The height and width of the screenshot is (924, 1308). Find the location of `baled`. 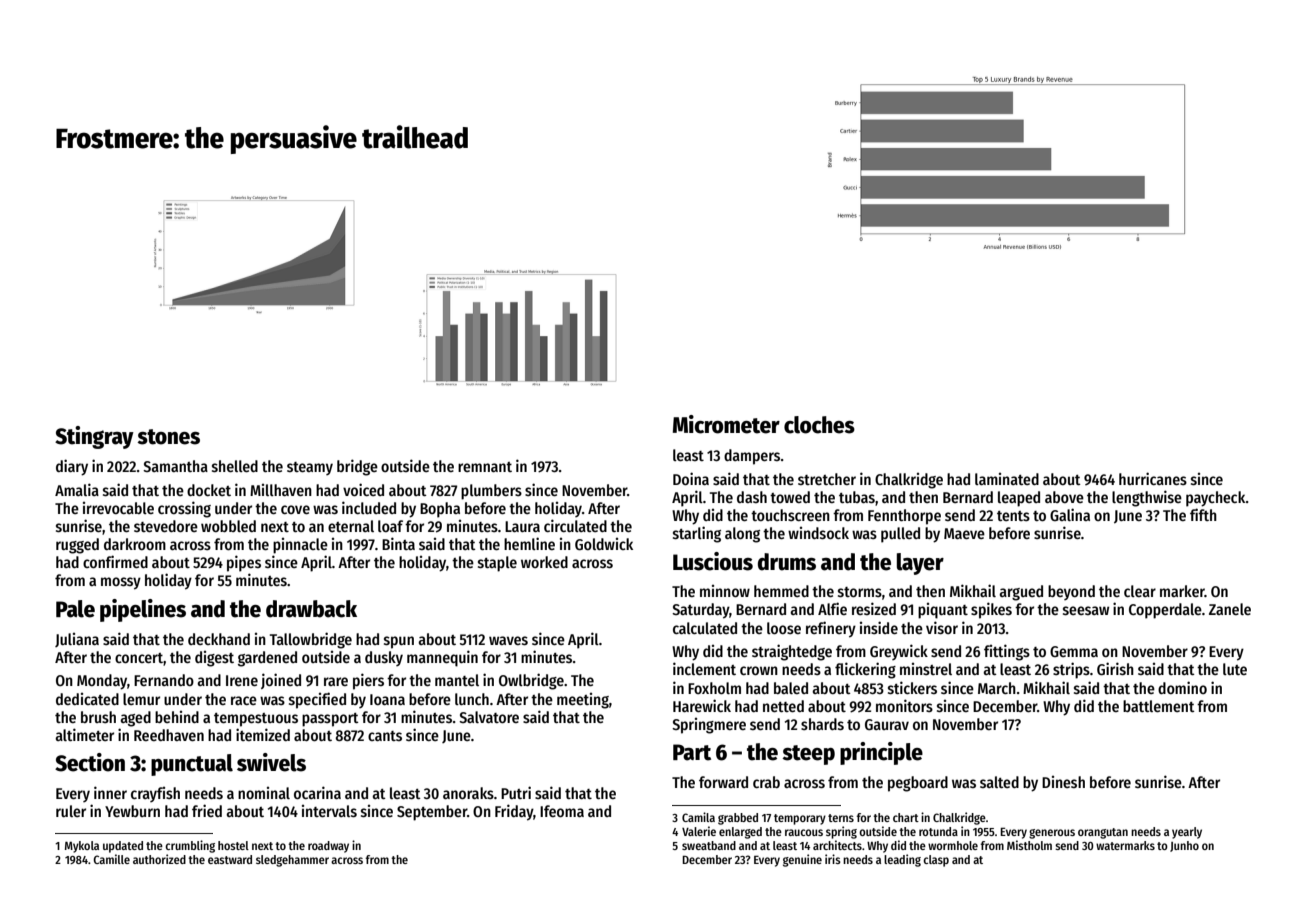

baled is located at coordinates (791, 688).
